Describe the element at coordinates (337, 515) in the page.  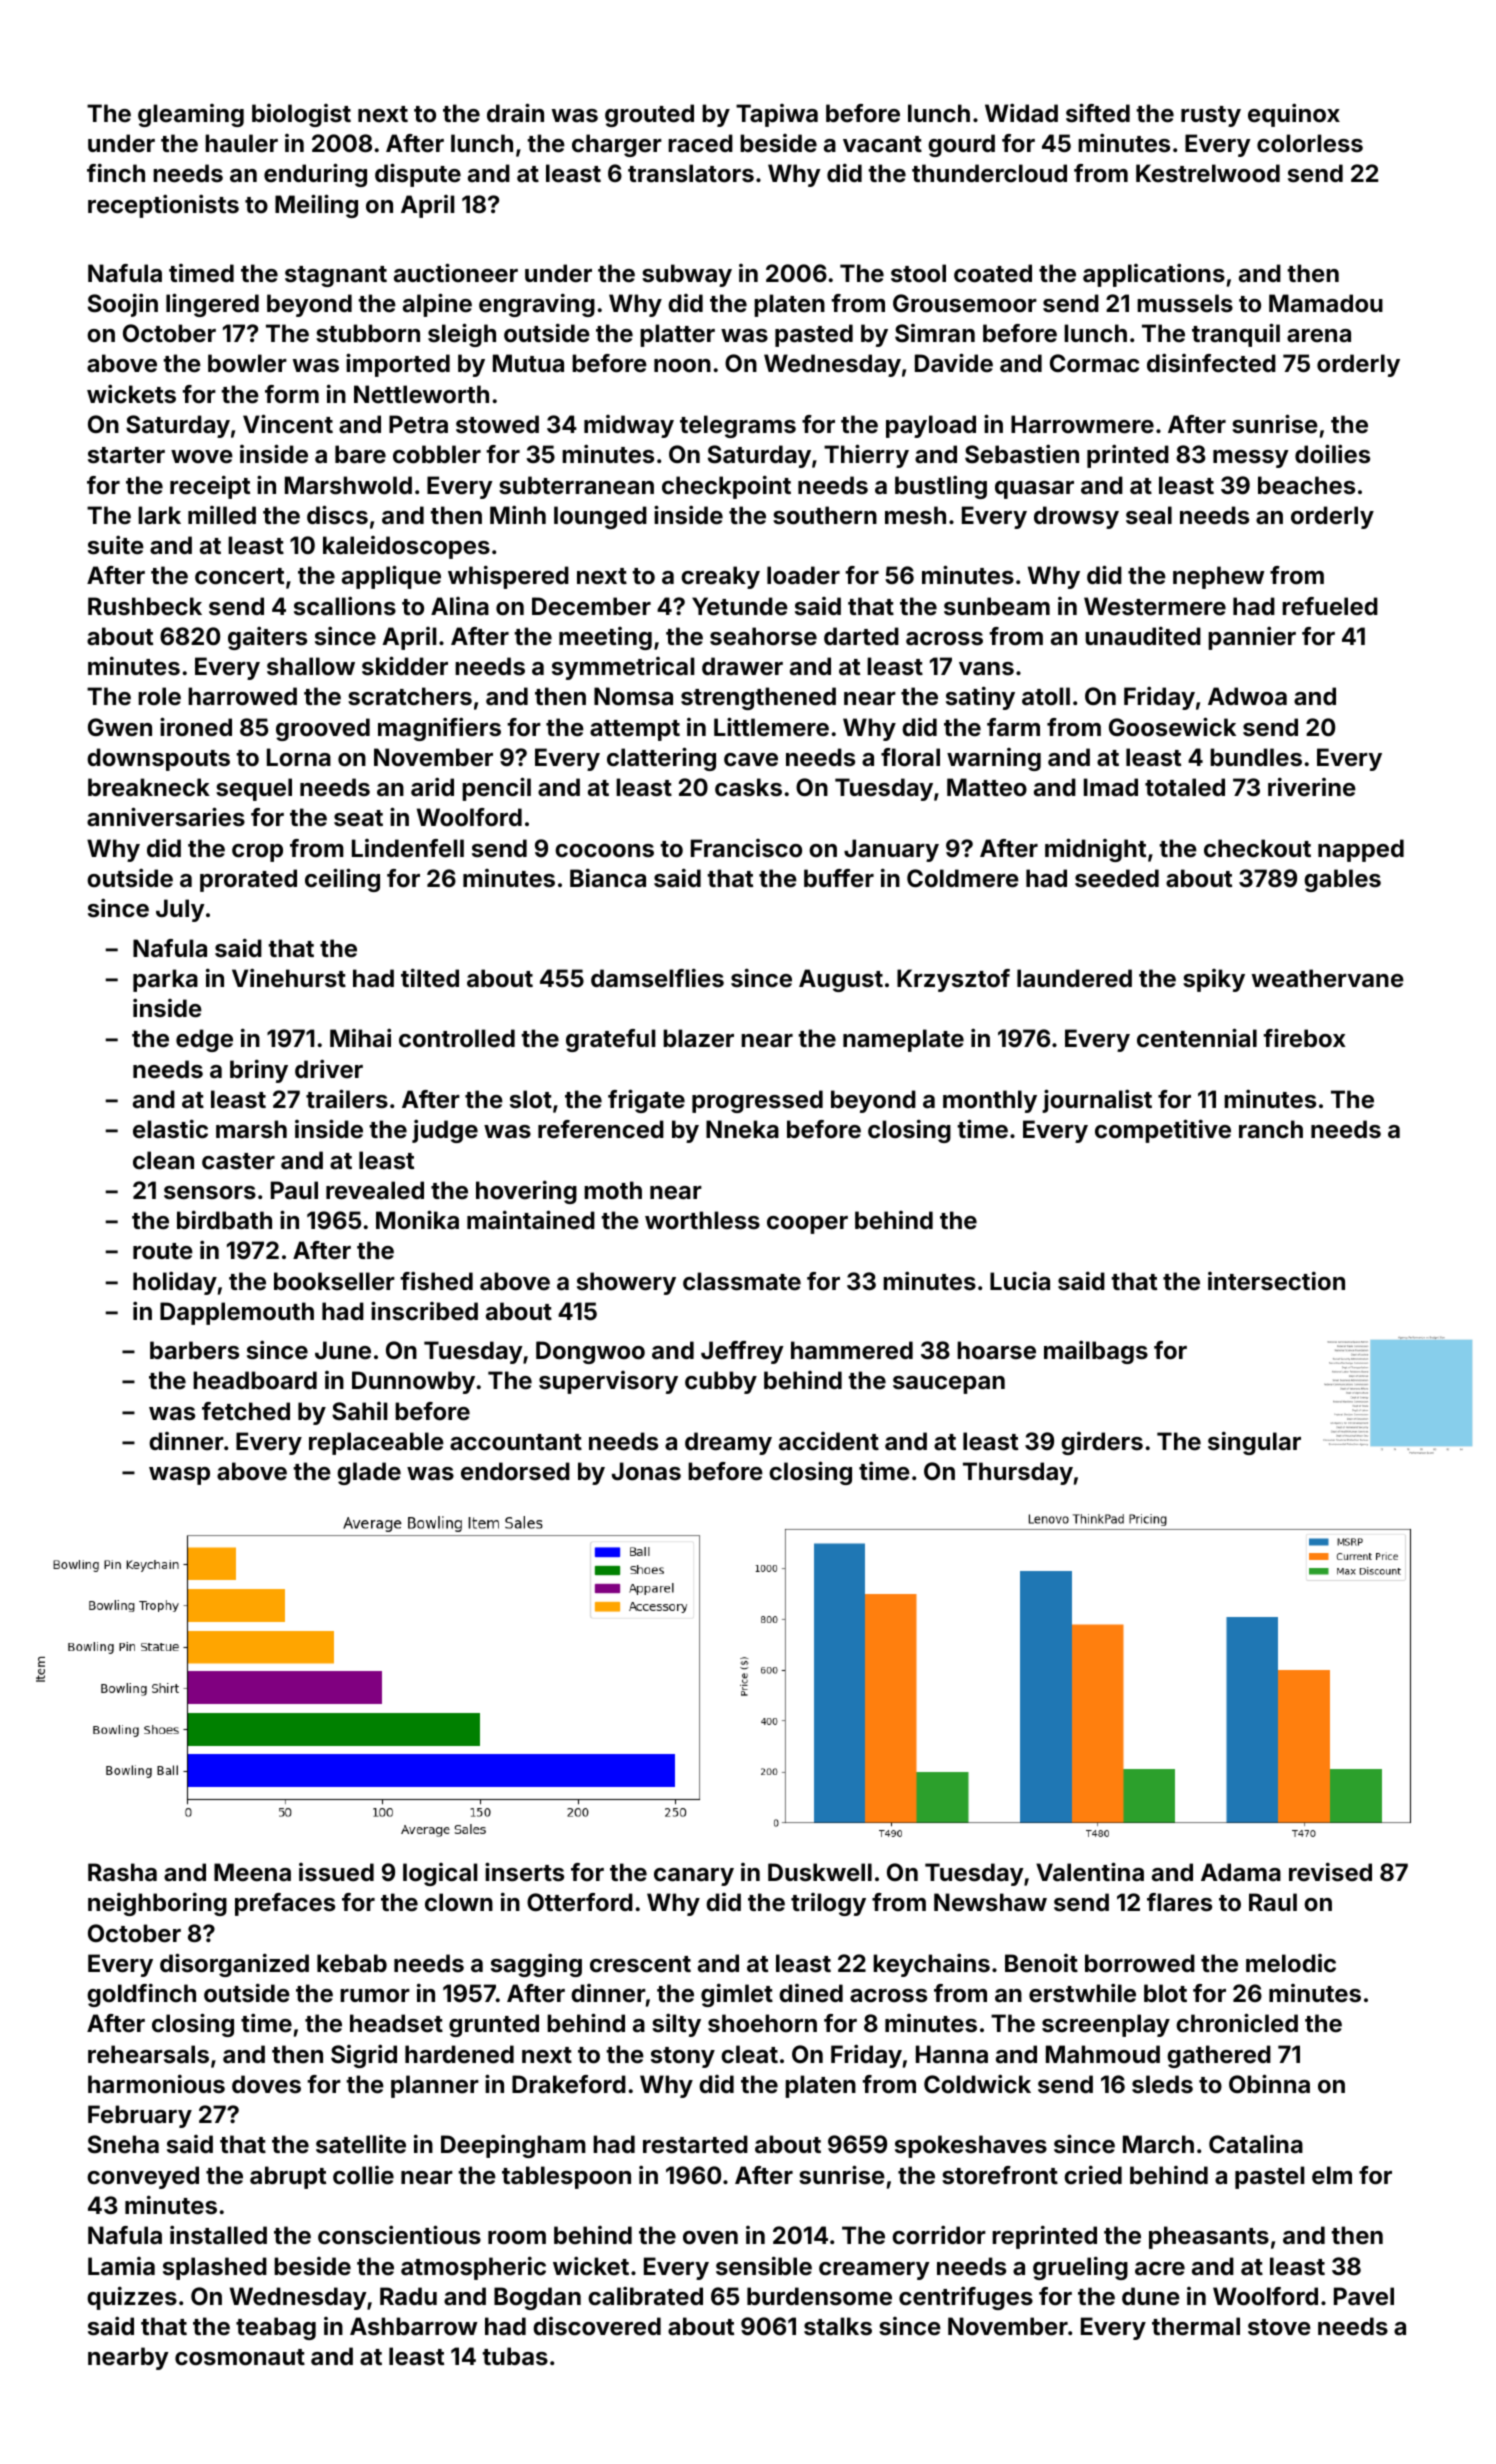
I see `discs` at that location.
